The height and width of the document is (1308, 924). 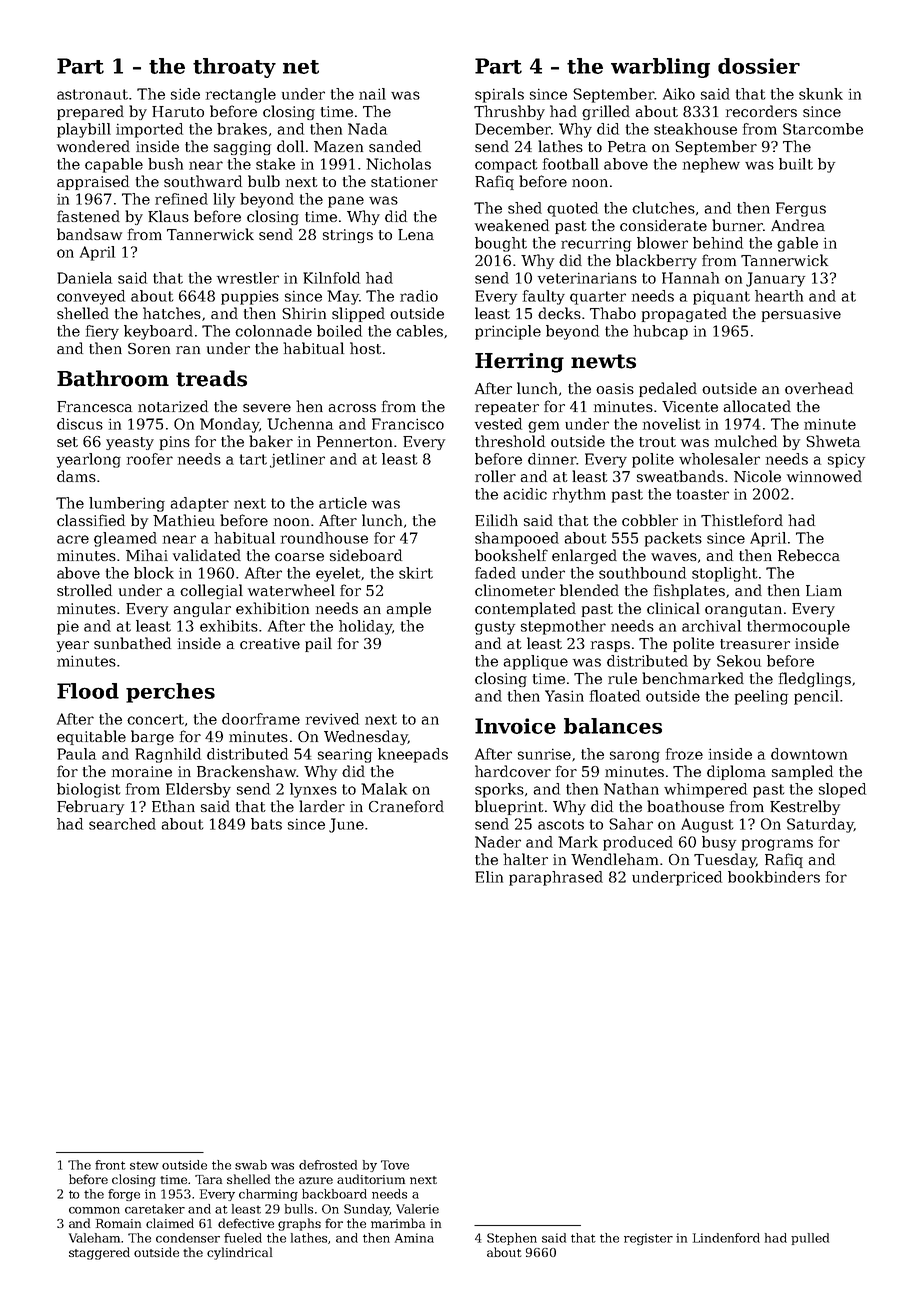 What do you see at coordinates (543, 427) in the document?
I see `gem` at bounding box center [543, 427].
